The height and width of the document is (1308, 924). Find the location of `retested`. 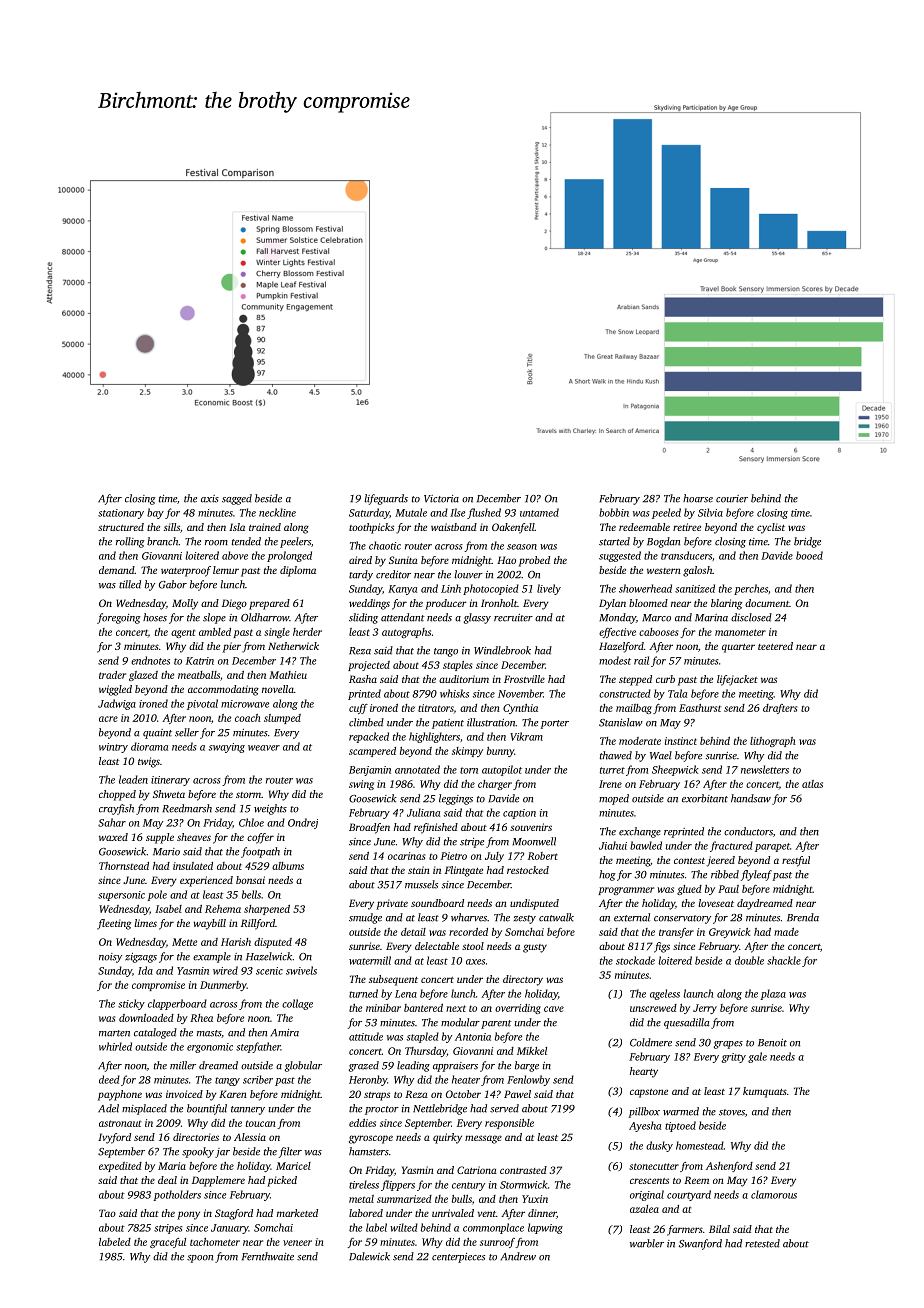

retested is located at coordinates (762, 1243).
